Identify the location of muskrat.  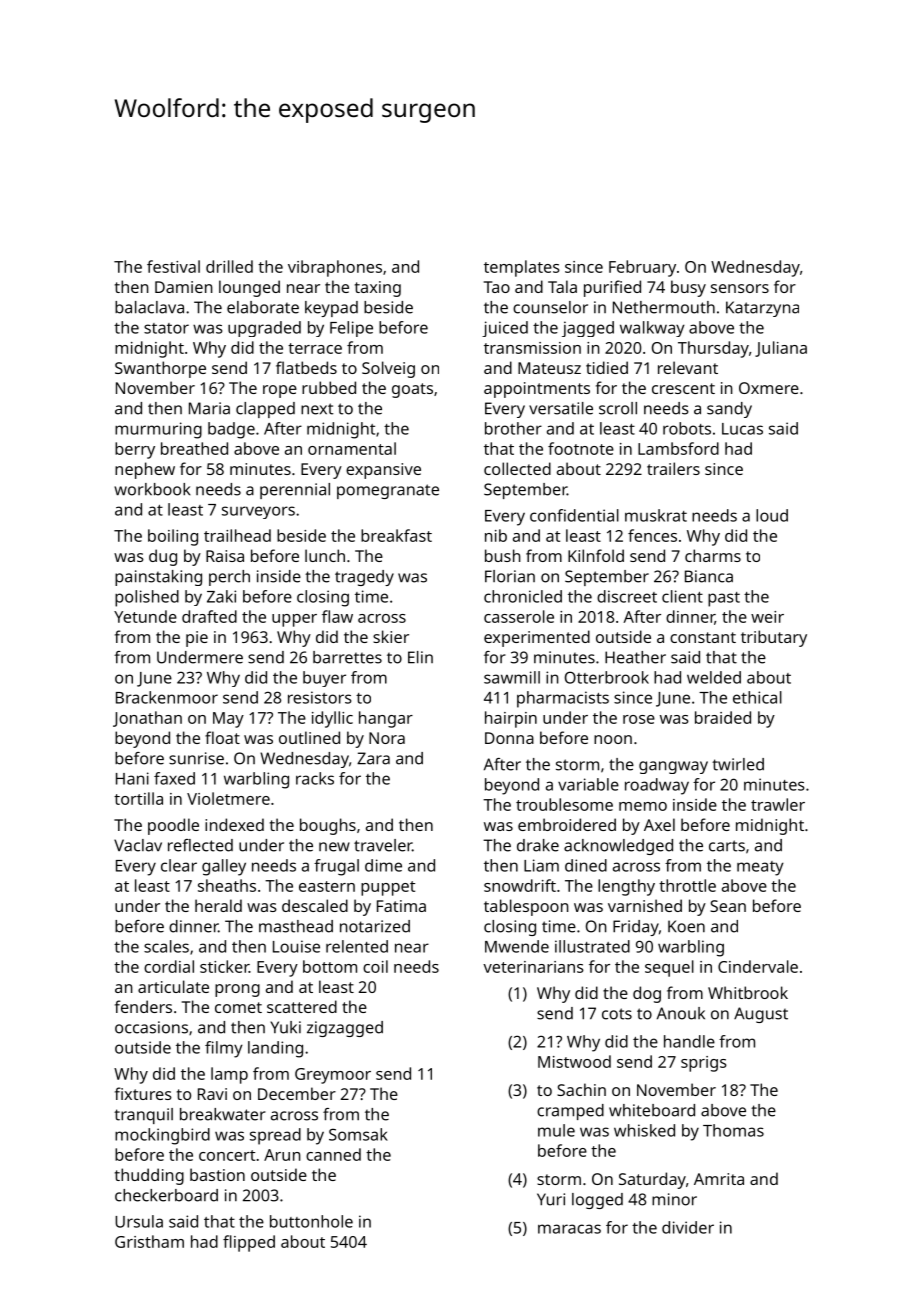
(656, 515).
